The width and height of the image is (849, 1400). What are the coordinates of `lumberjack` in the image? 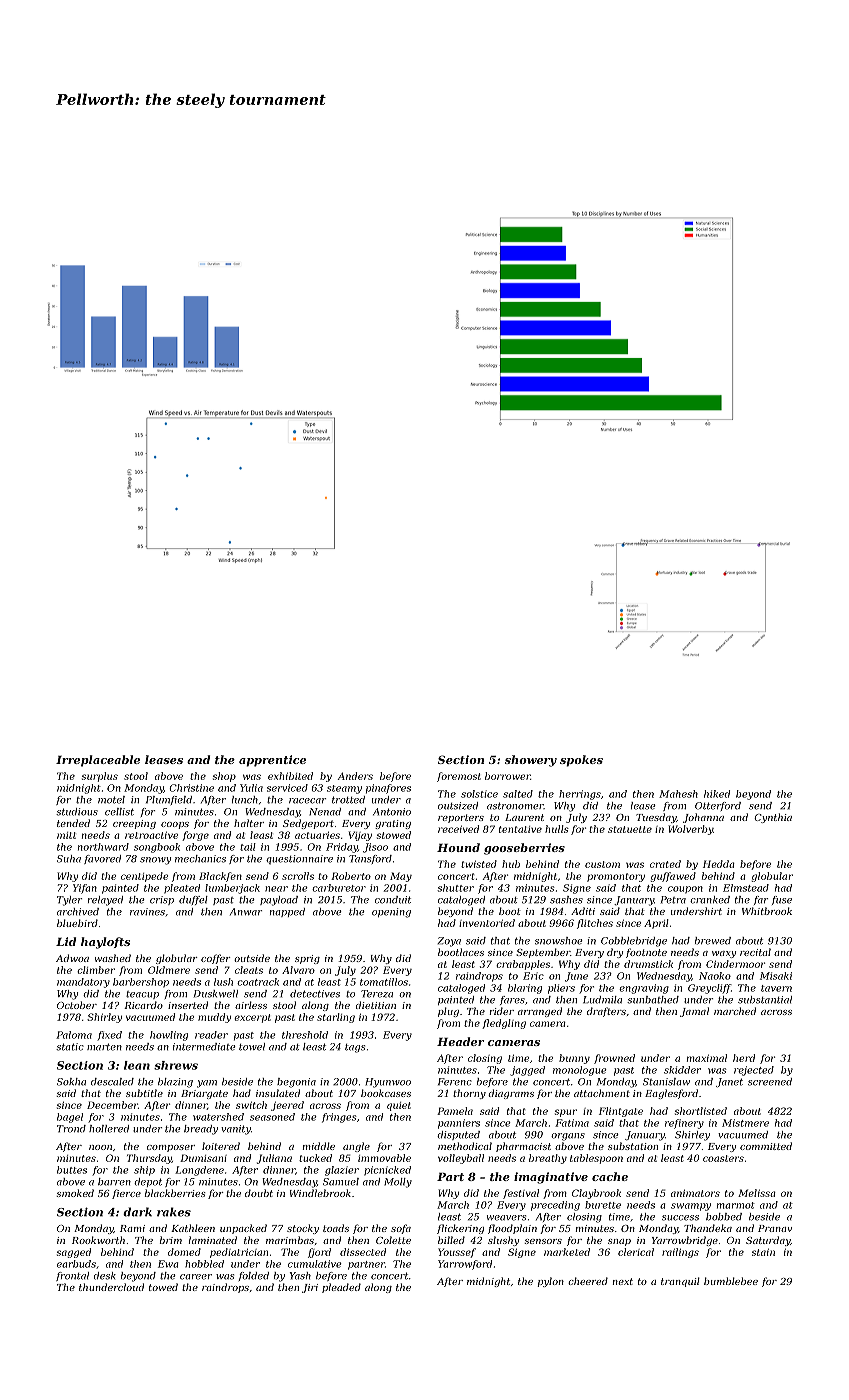 It's located at (232, 889).
